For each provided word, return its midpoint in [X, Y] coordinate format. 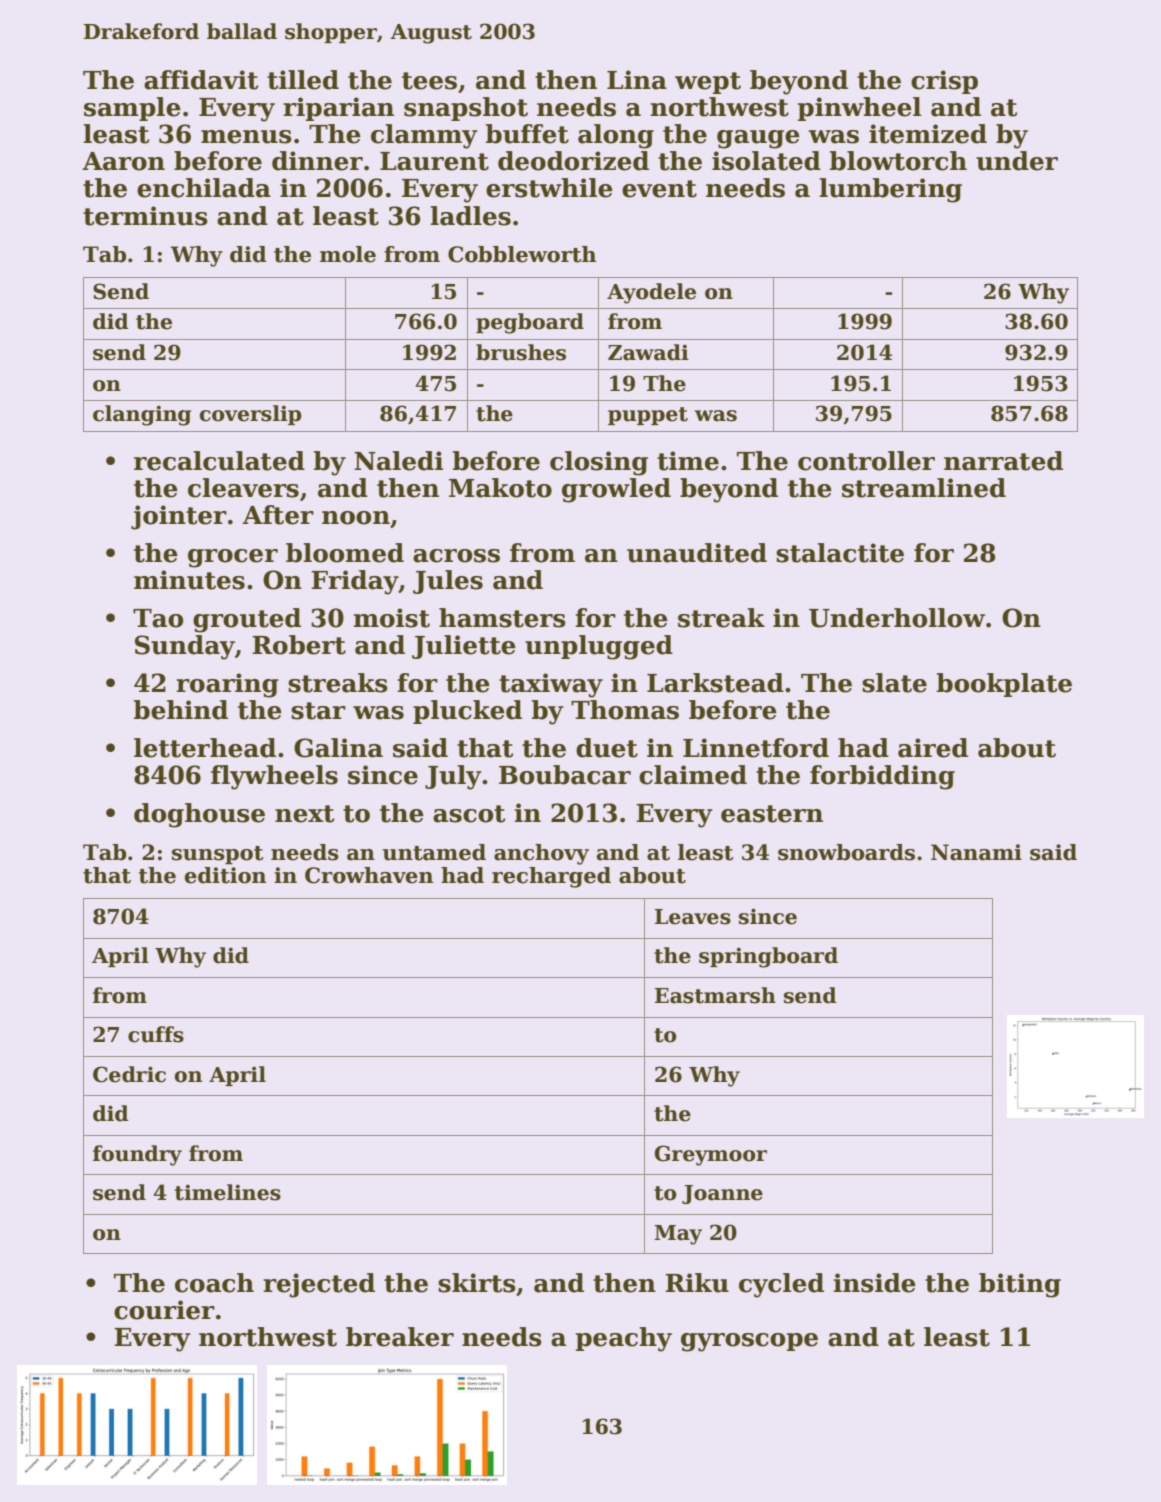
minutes [189, 580]
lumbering [890, 190]
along [616, 136]
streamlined [924, 488]
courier [164, 1310]
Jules [448, 582]
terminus [145, 216]
